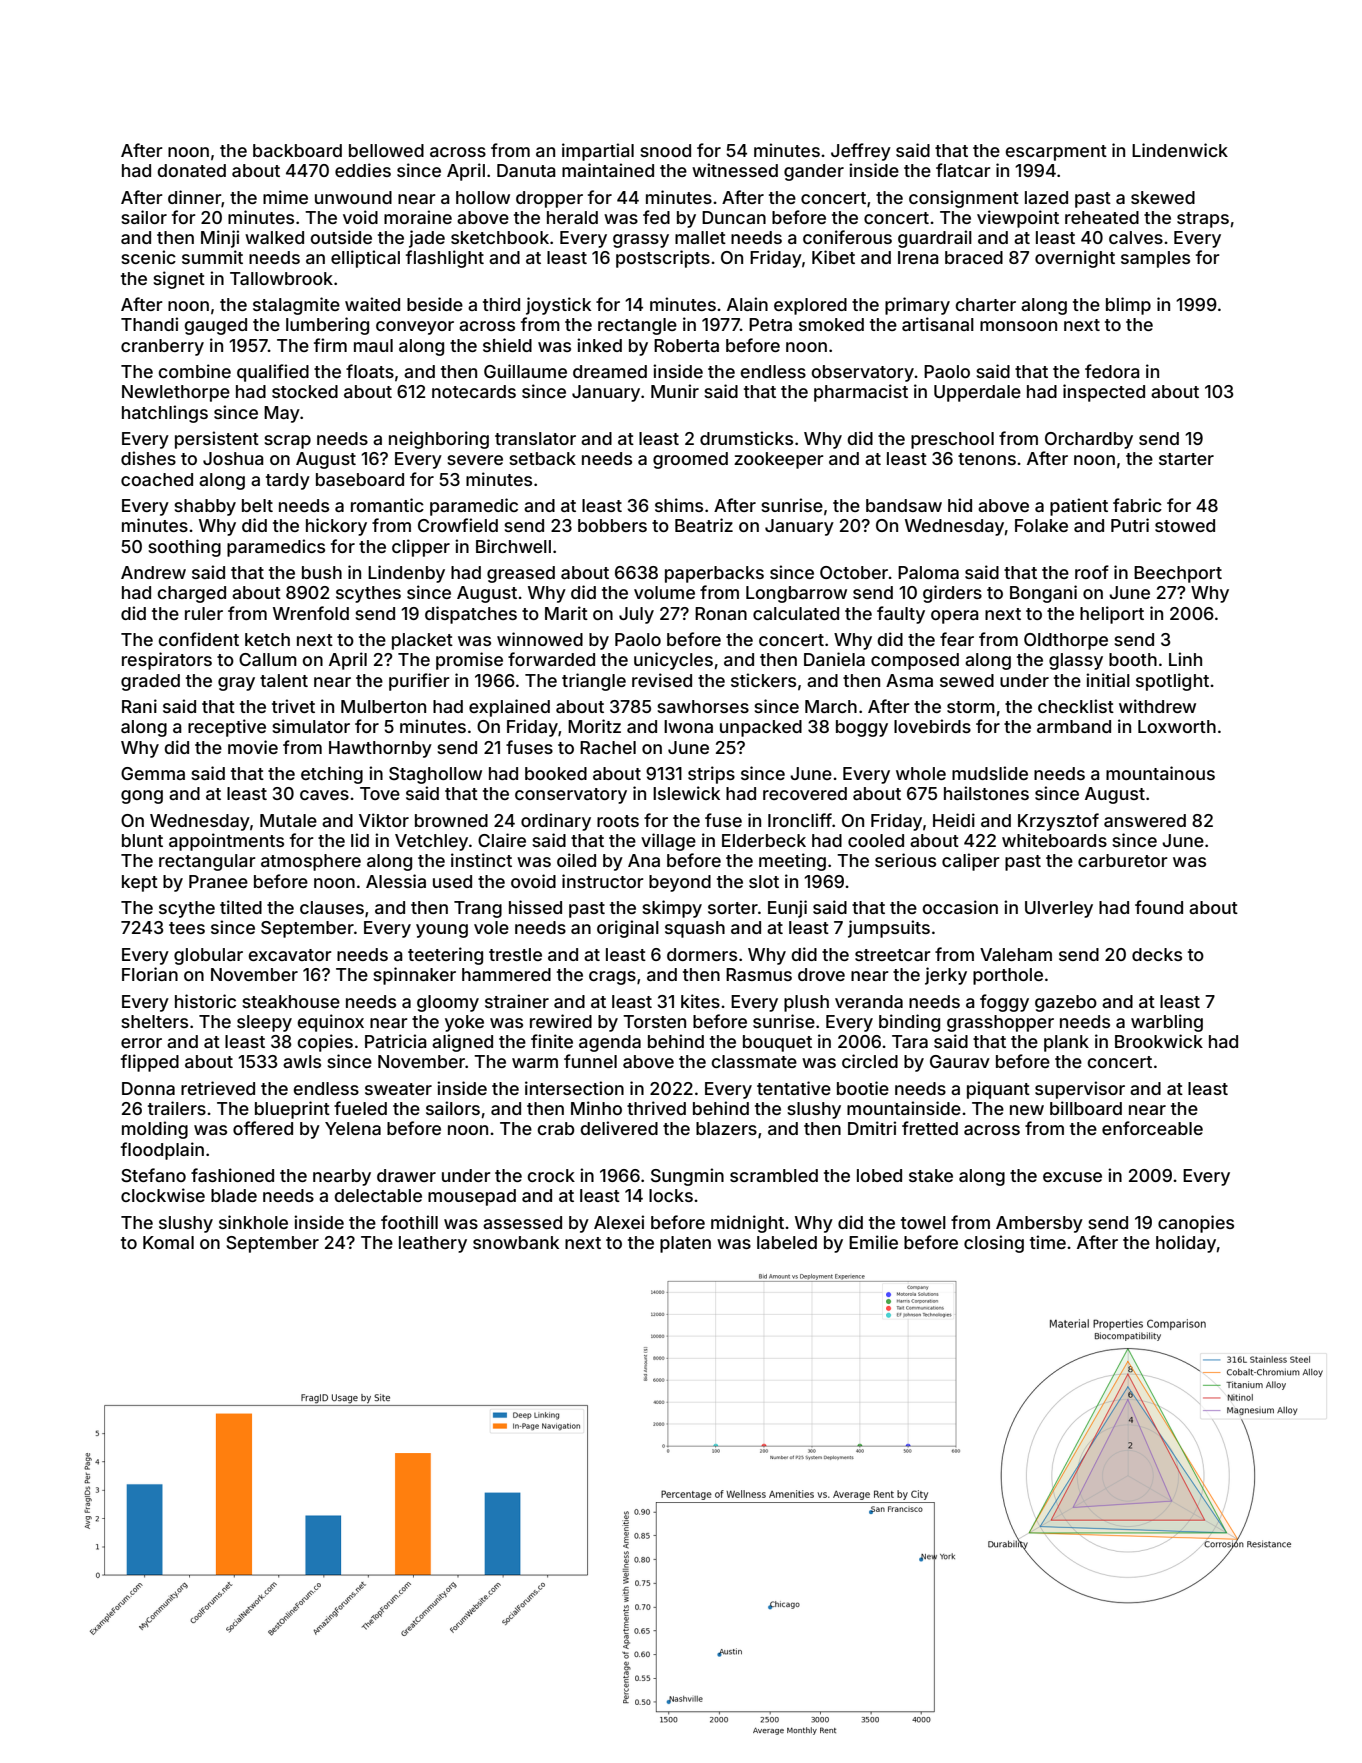  Describe the element at coordinates (168, 1242) in the page. I see `Komal` at that location.
